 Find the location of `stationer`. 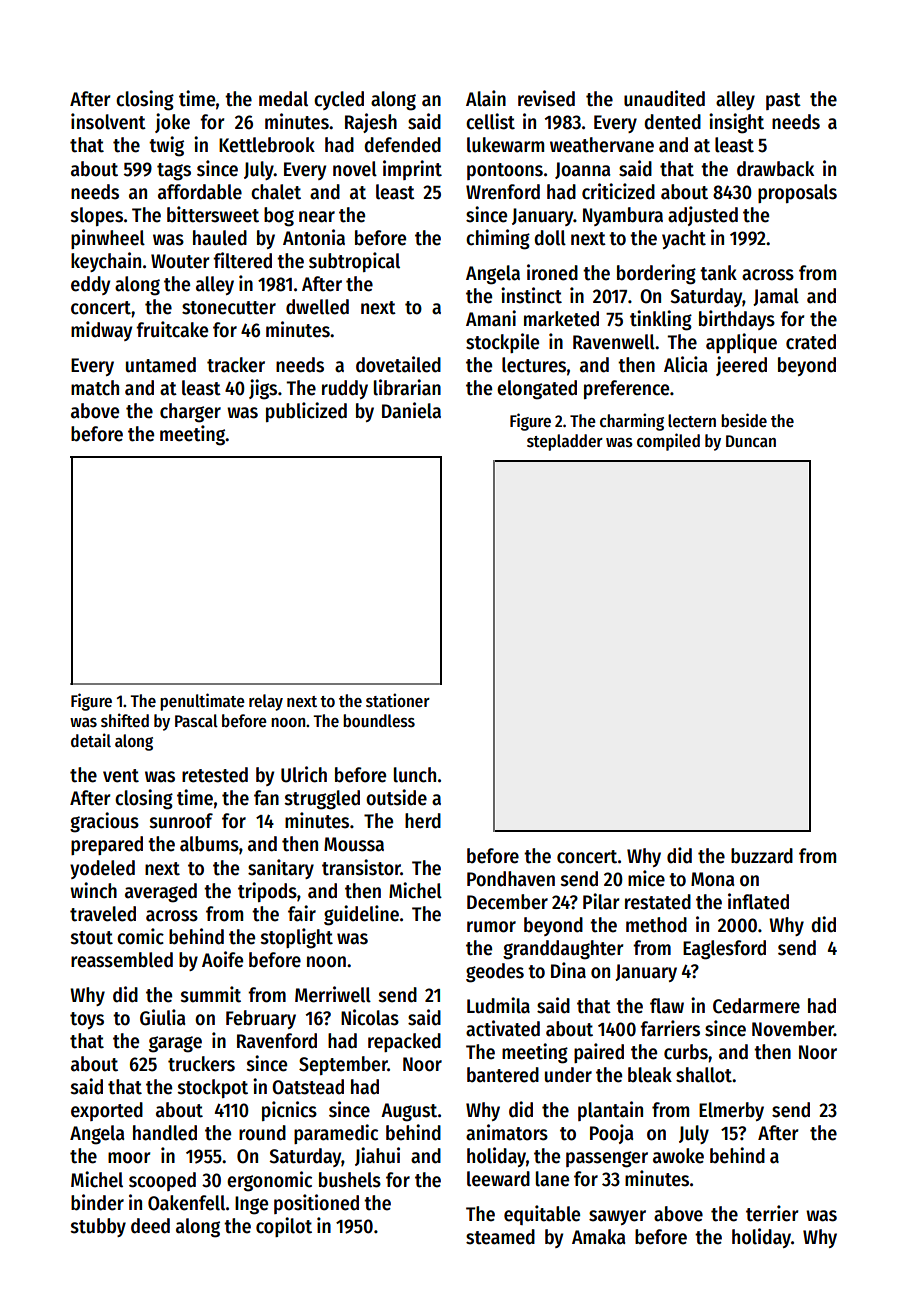

stationer is located at coordinates (398, 700).
